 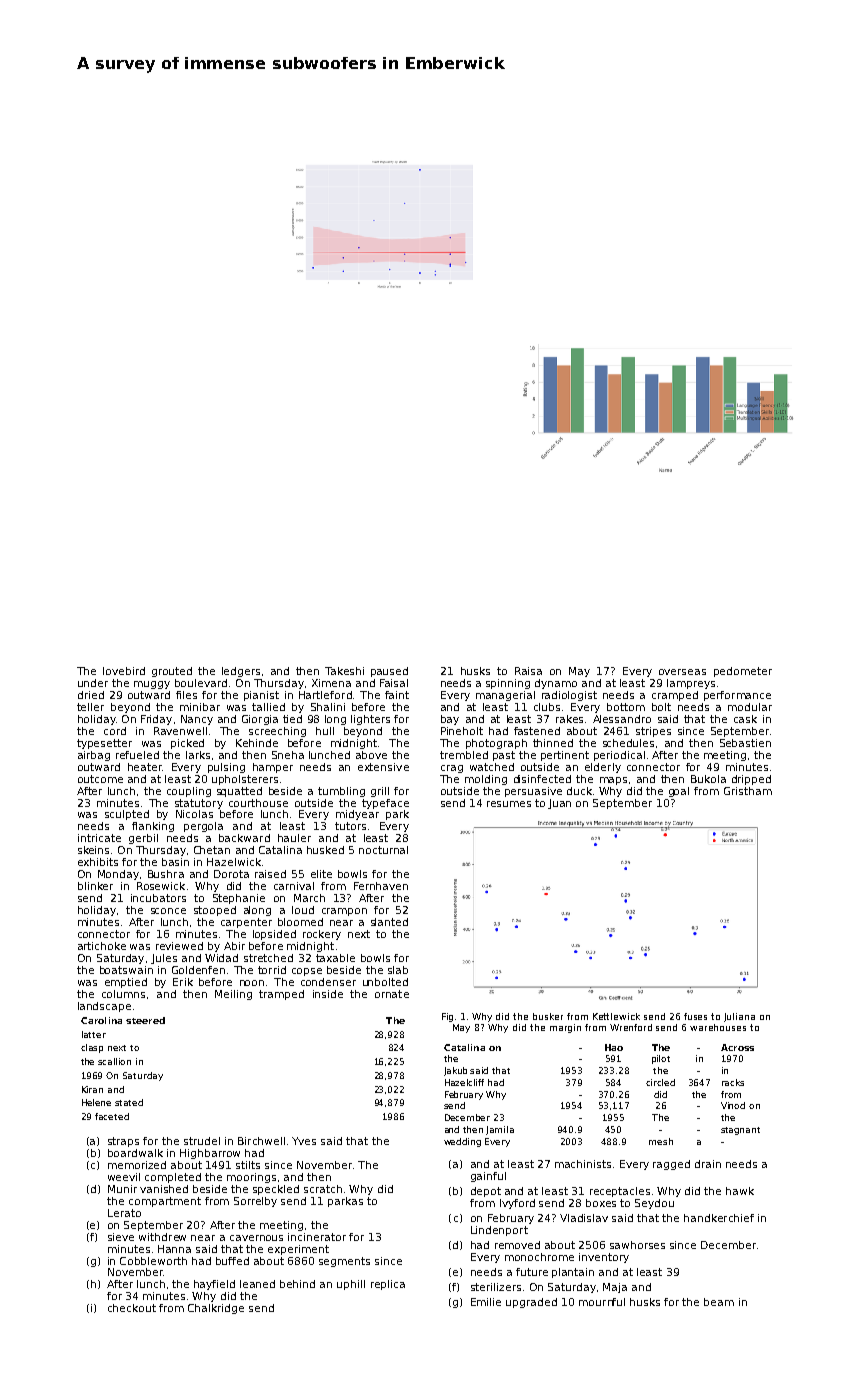 I want to click on stripes, so click(x=653, y=732).
